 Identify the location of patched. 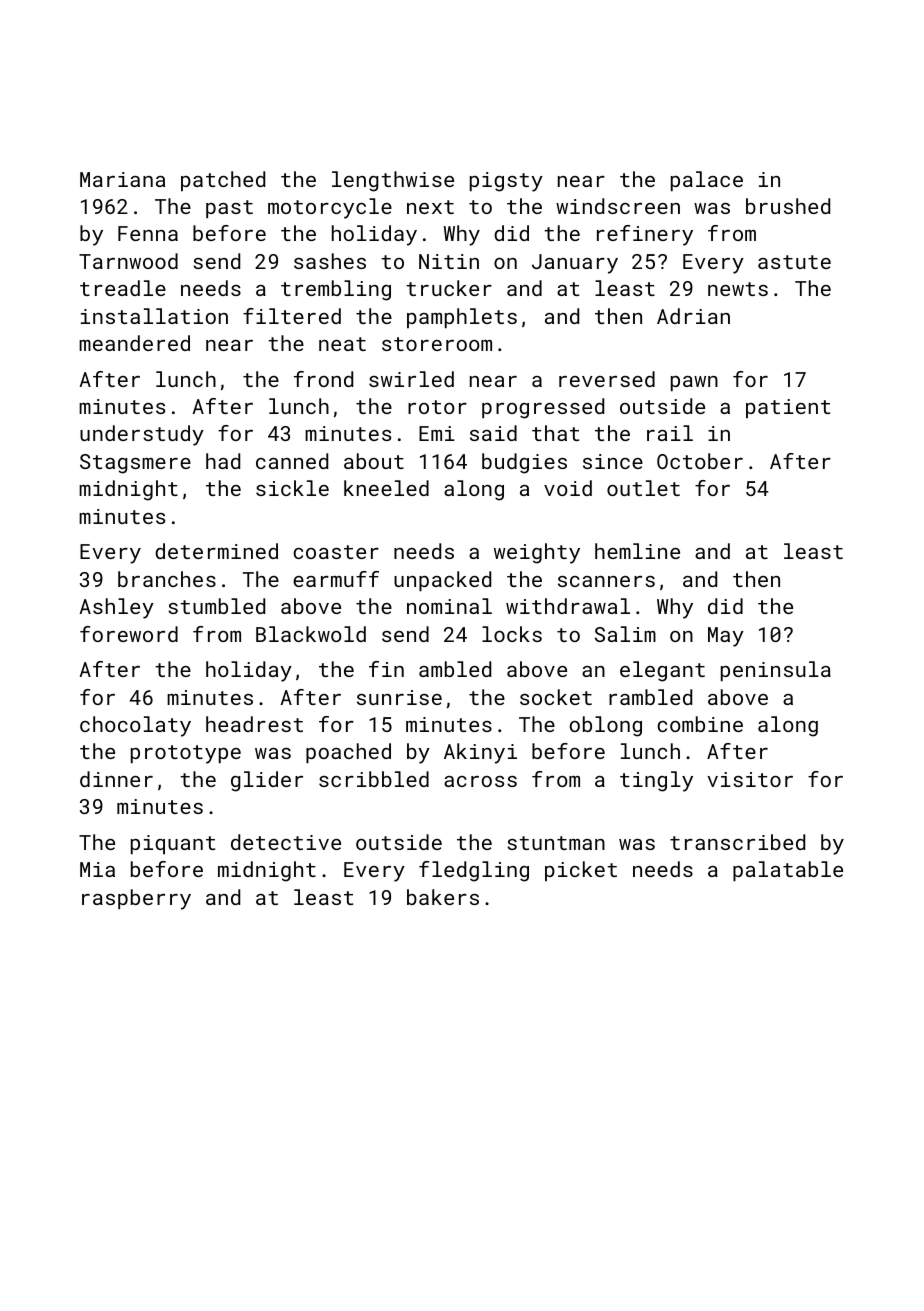
(223, 181).
